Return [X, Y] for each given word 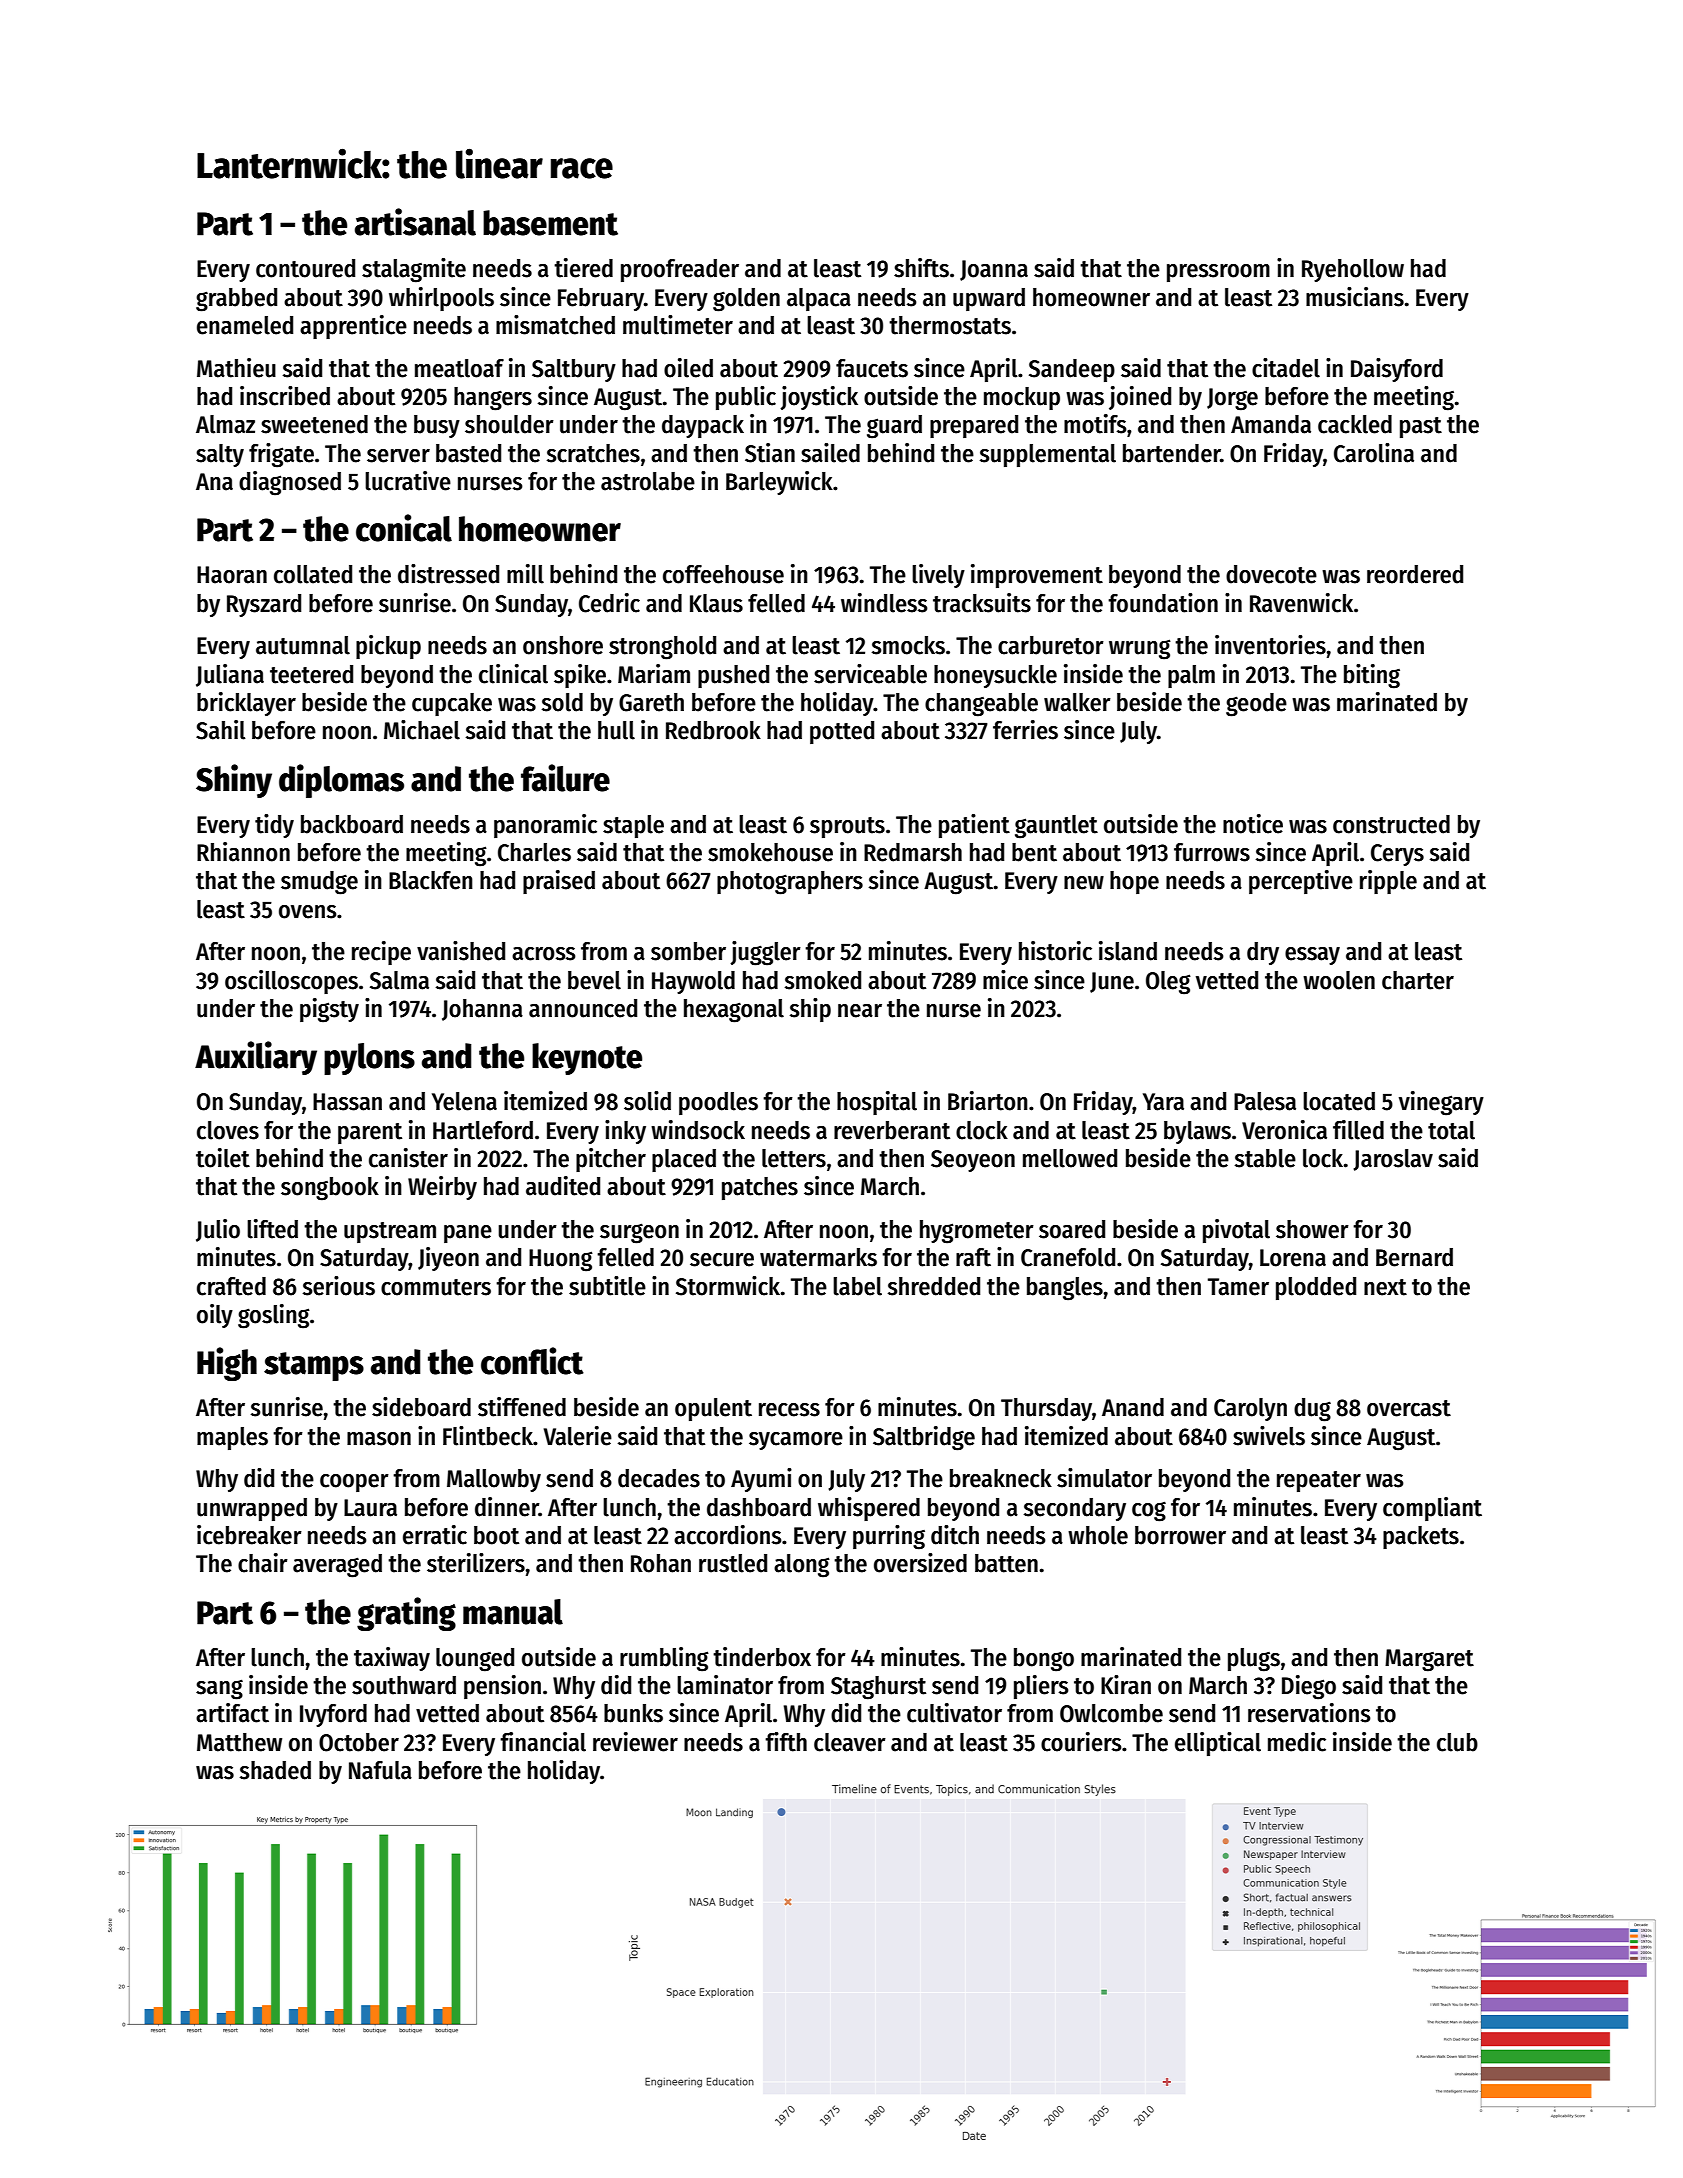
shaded [275, 1770]
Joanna [994, 270]
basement [550, 223]
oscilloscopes [291, 982]
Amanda [1271, 424]
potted [842, 732]
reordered [1415, 574]
